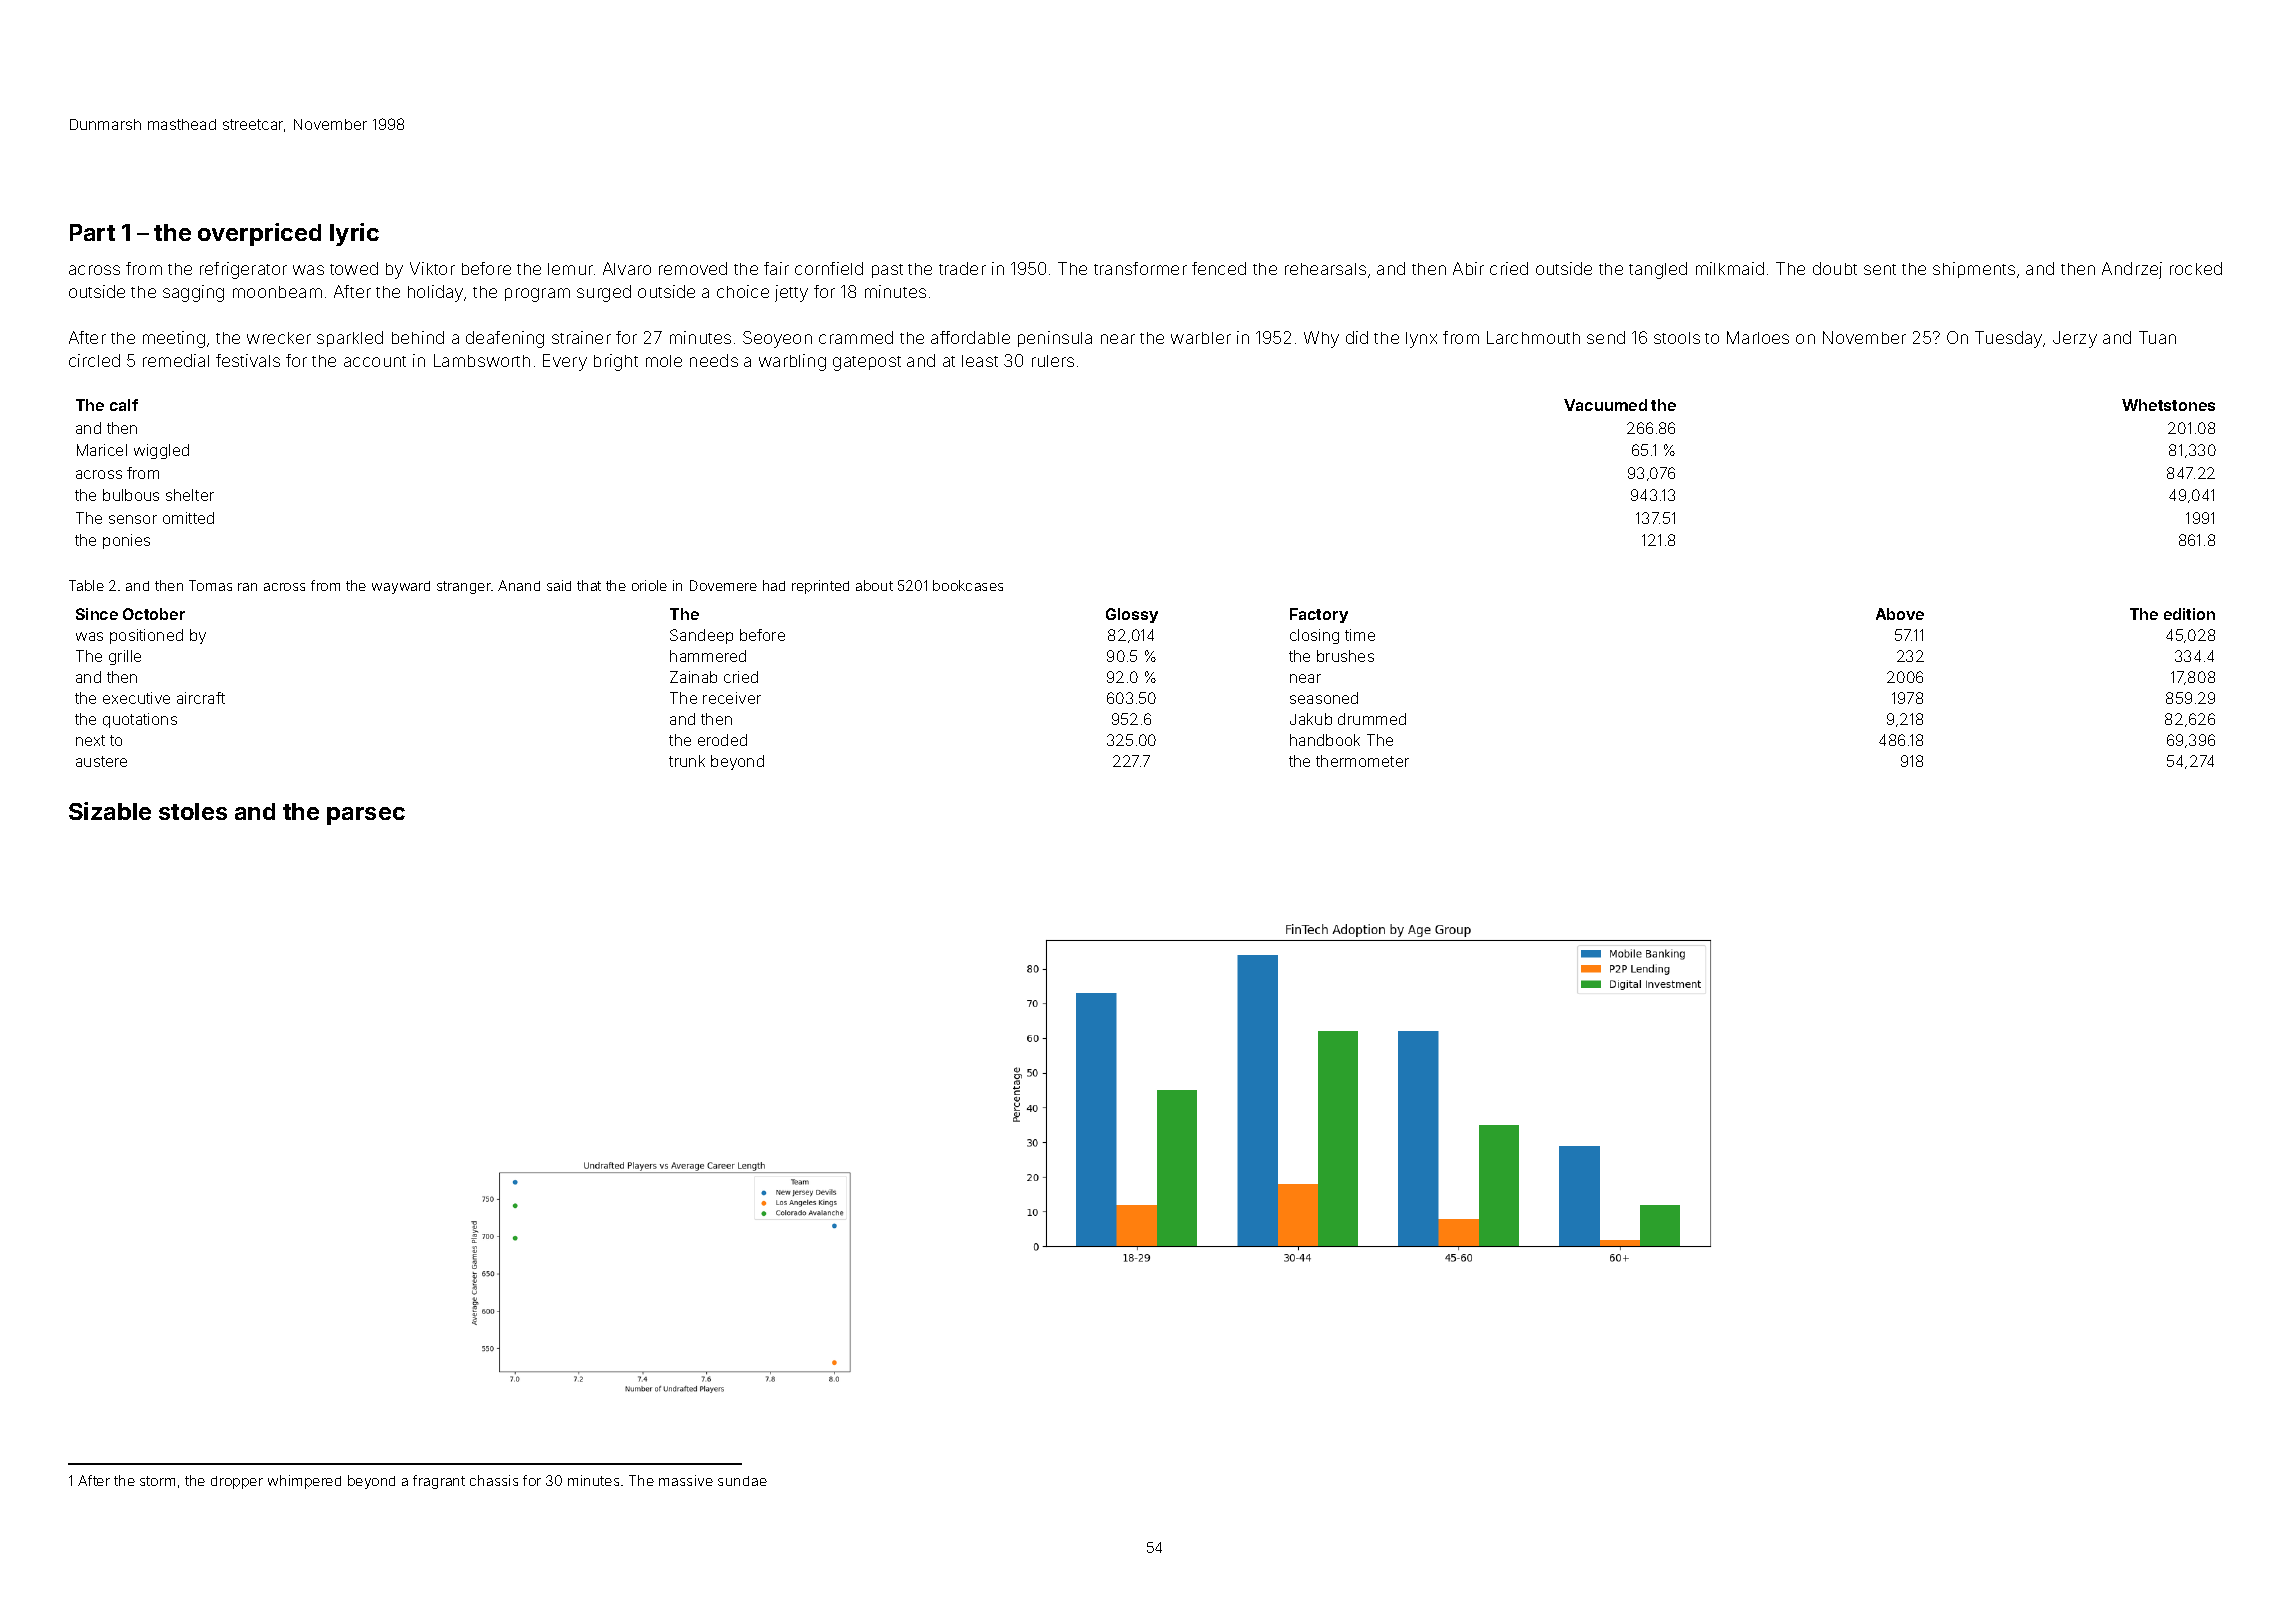 This screenshot has width=2292, height=1620. Describe the element at coordinates (2189, 614) in the screenshot. I see `edition` at that location.
